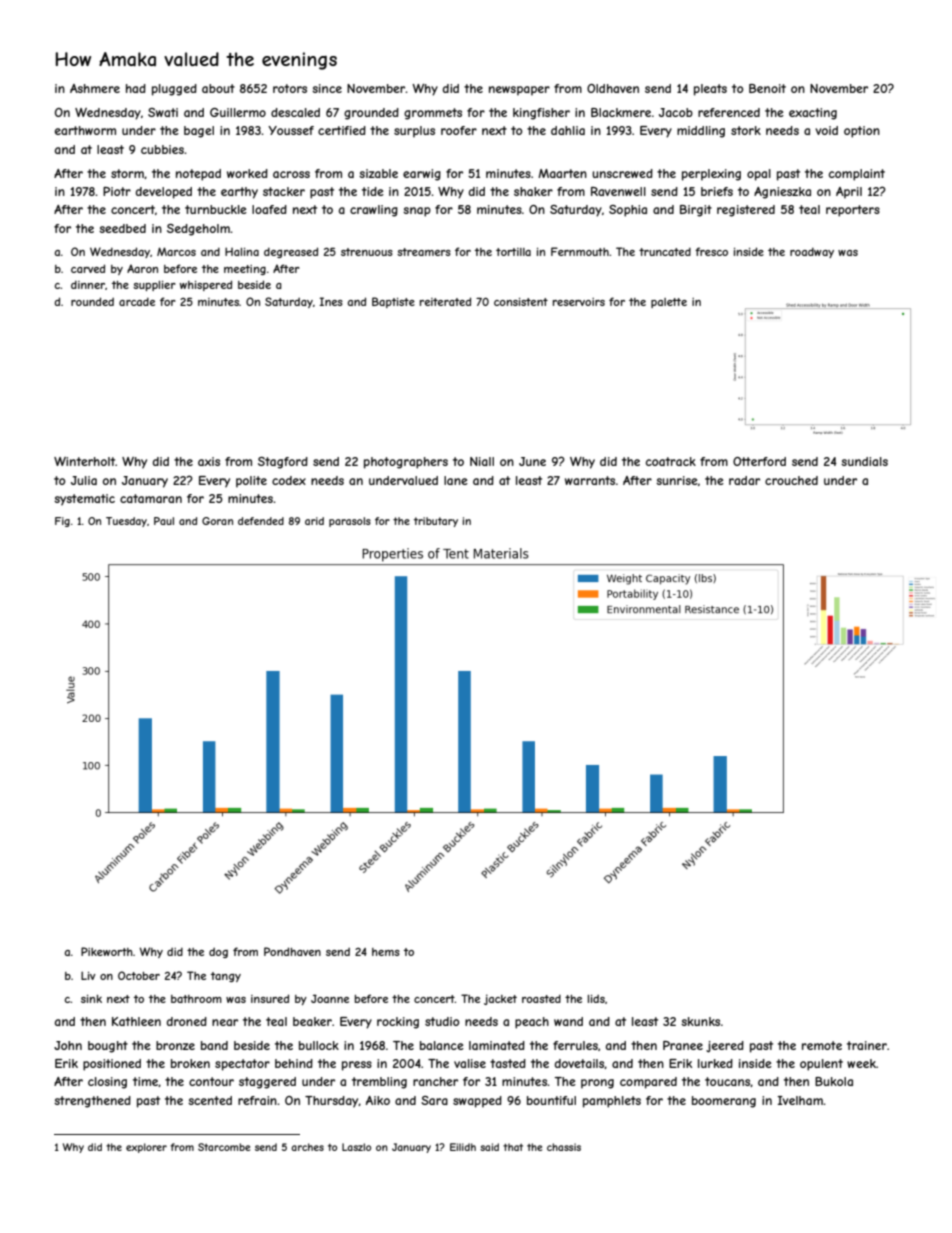 The width and height of the image is (952, 1233). Describe the element at coordinates (261, 521) in the image. I see `defended` at that location.
